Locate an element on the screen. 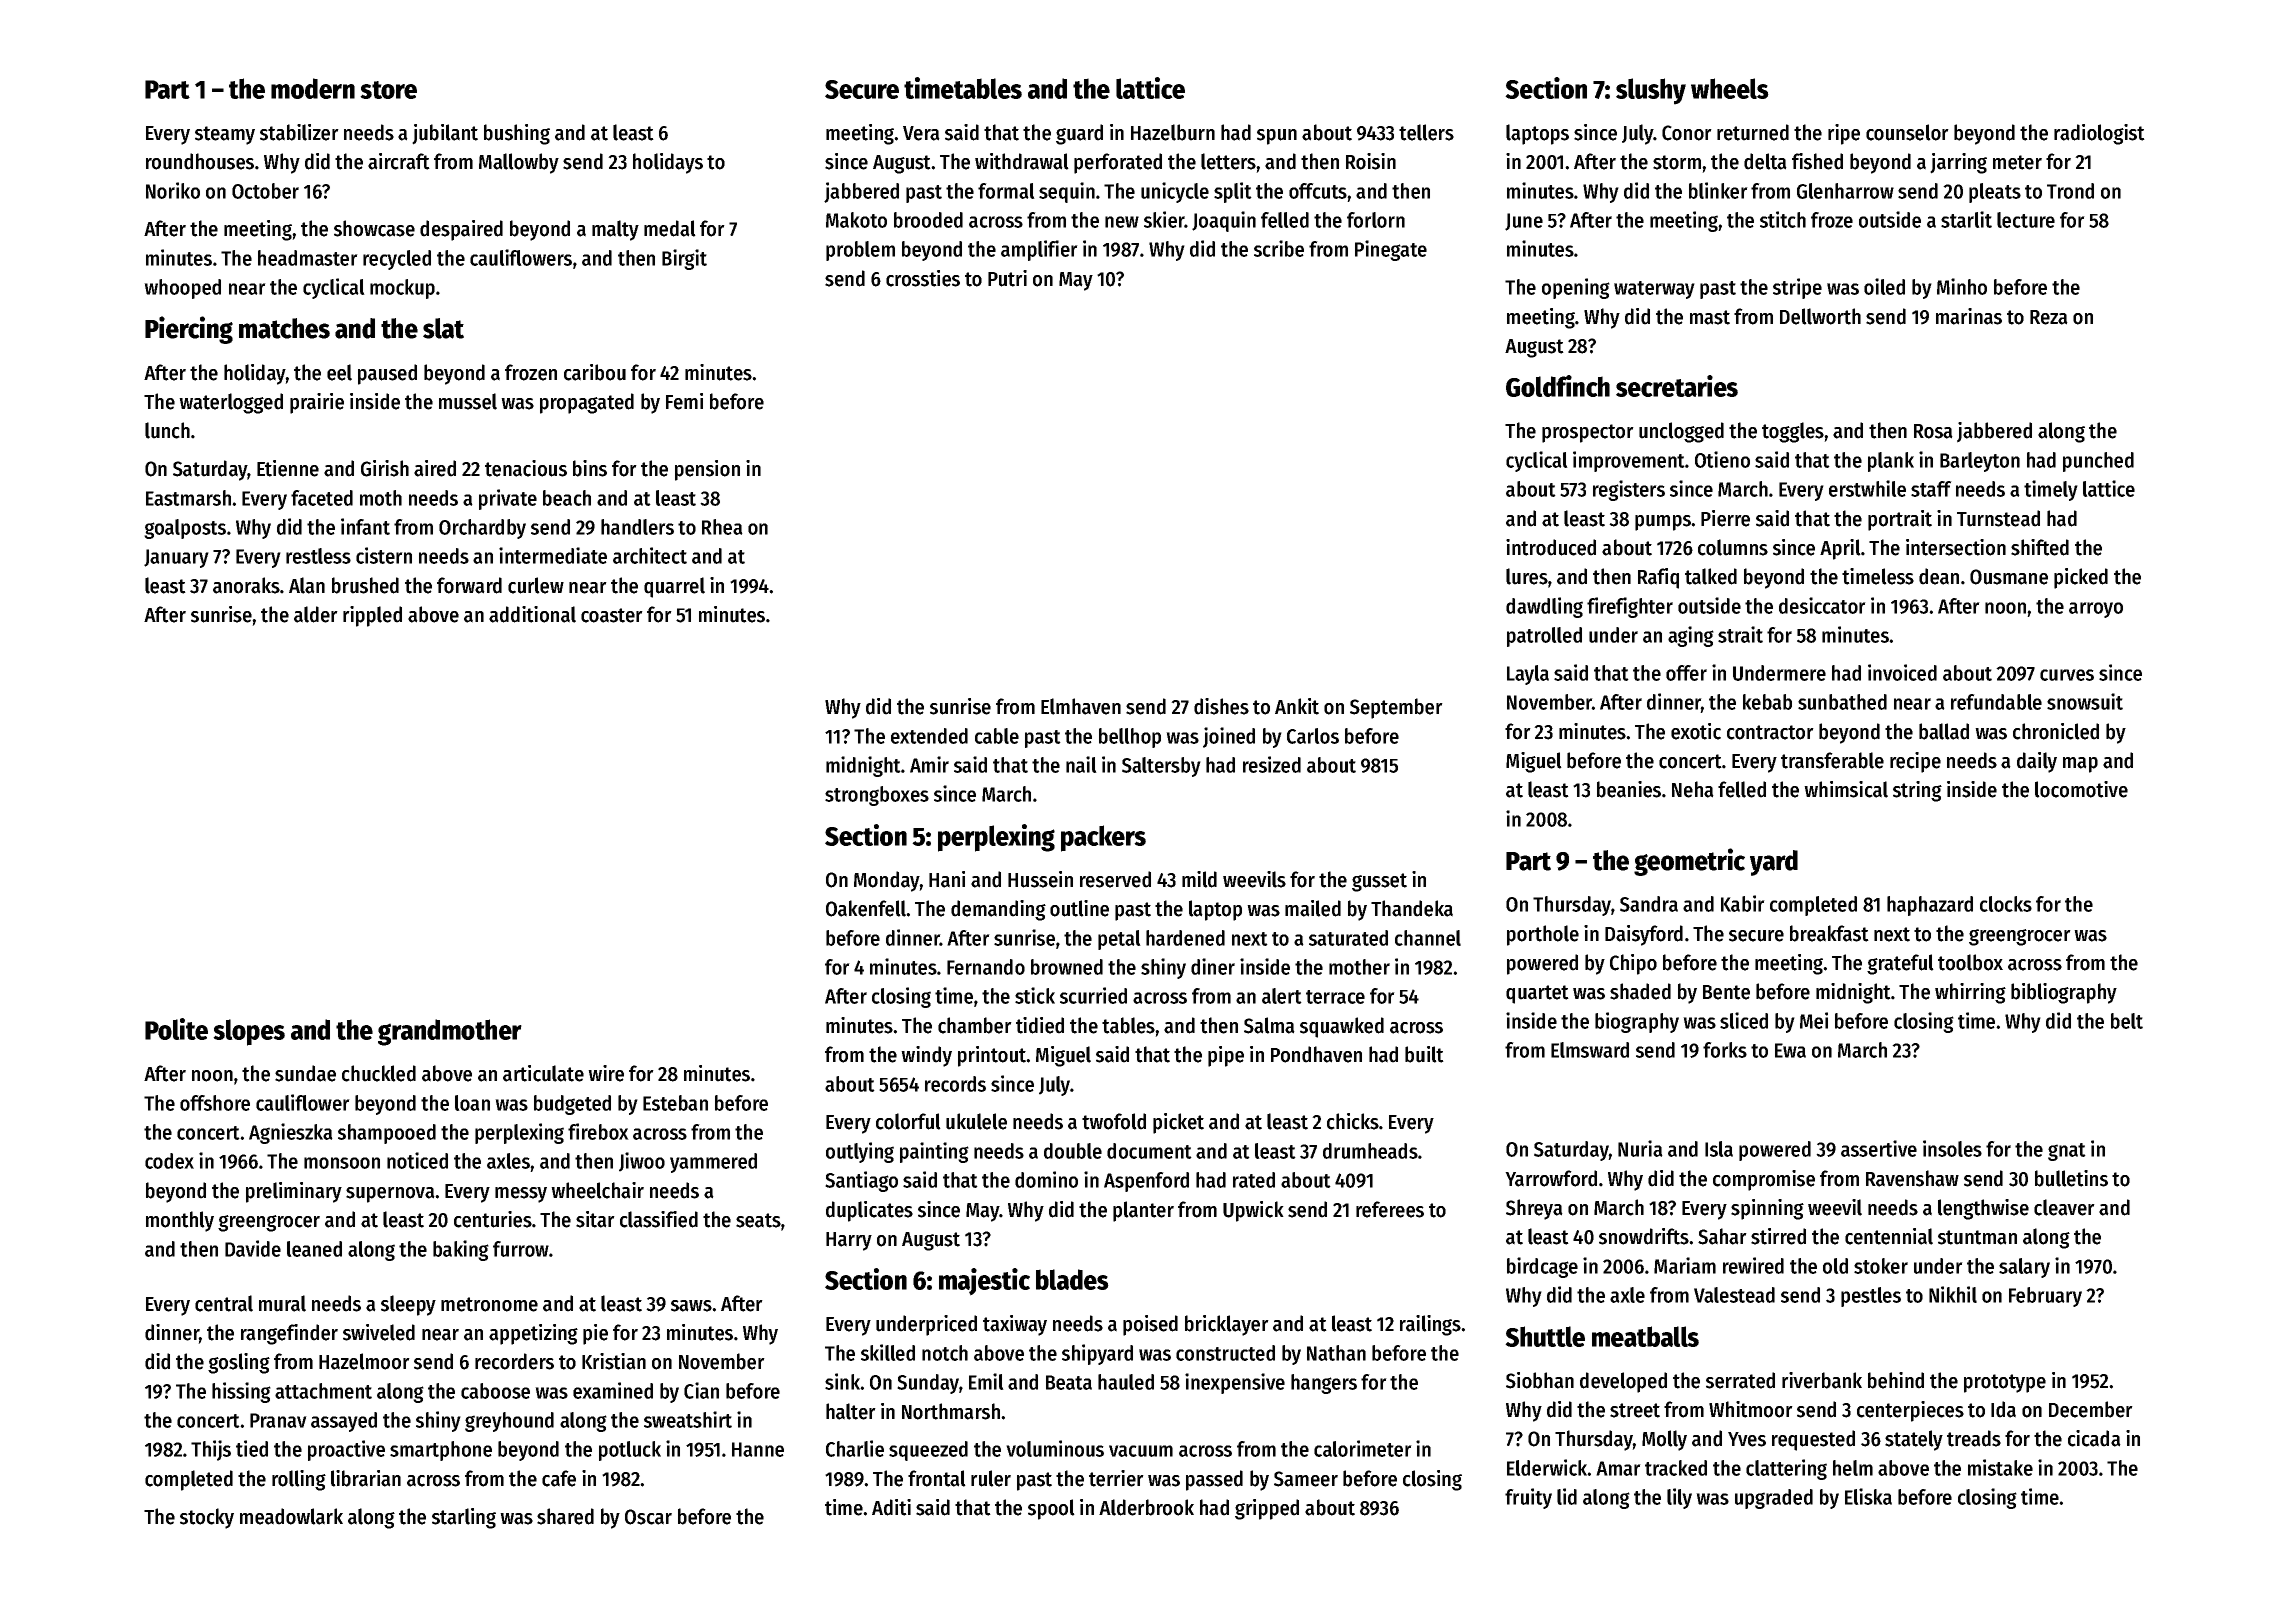 This screenshot has height=1620, width=2292. Oakenfell is located at coordinates (866, 908).
